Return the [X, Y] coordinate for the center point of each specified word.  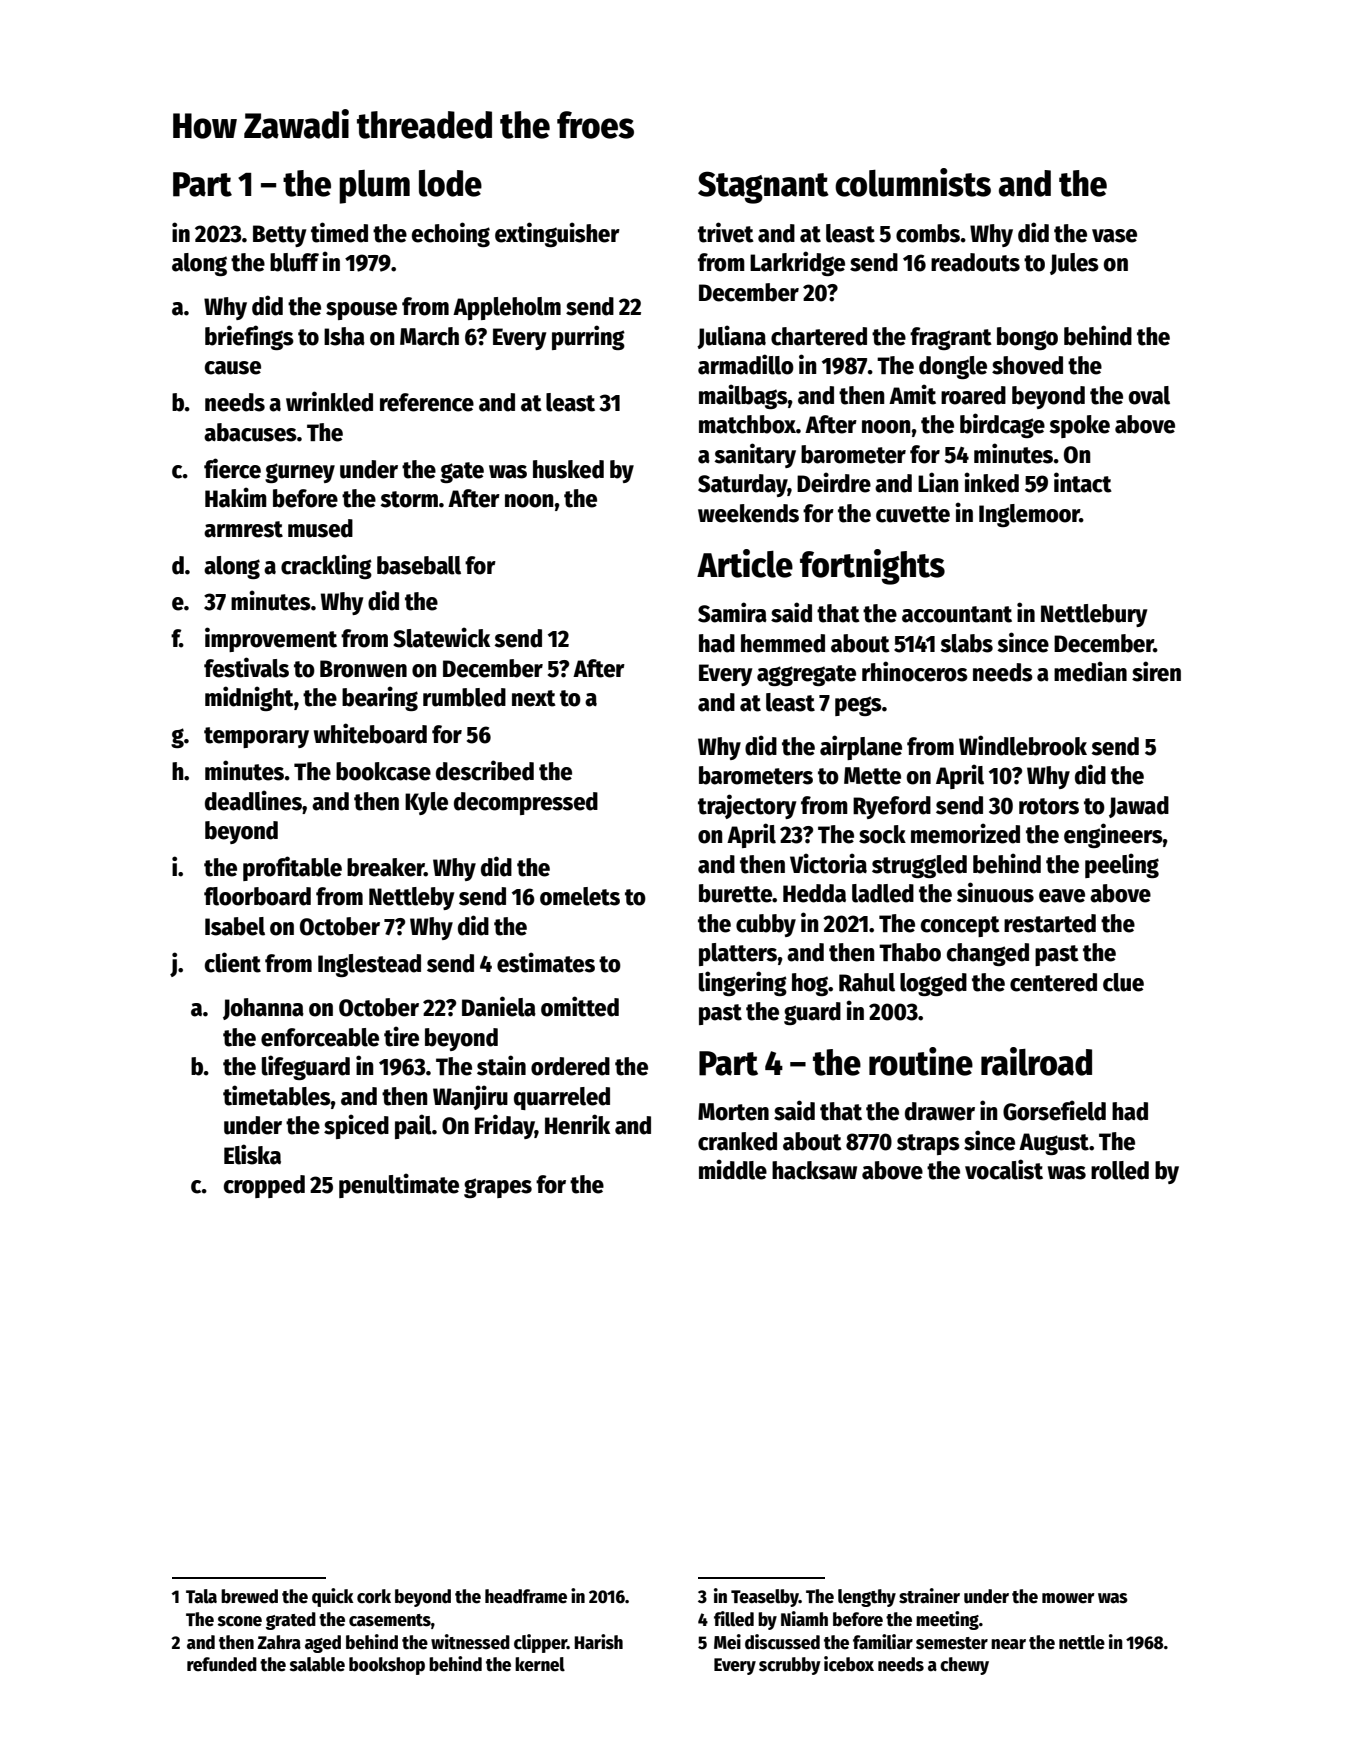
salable [317, 1664]
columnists [913, 182]
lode [450, 183]
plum [374, 187]
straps [928, 1144]
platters [738, 954]
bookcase [383, 771]
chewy [964, 1666]
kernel [540, 1664]
